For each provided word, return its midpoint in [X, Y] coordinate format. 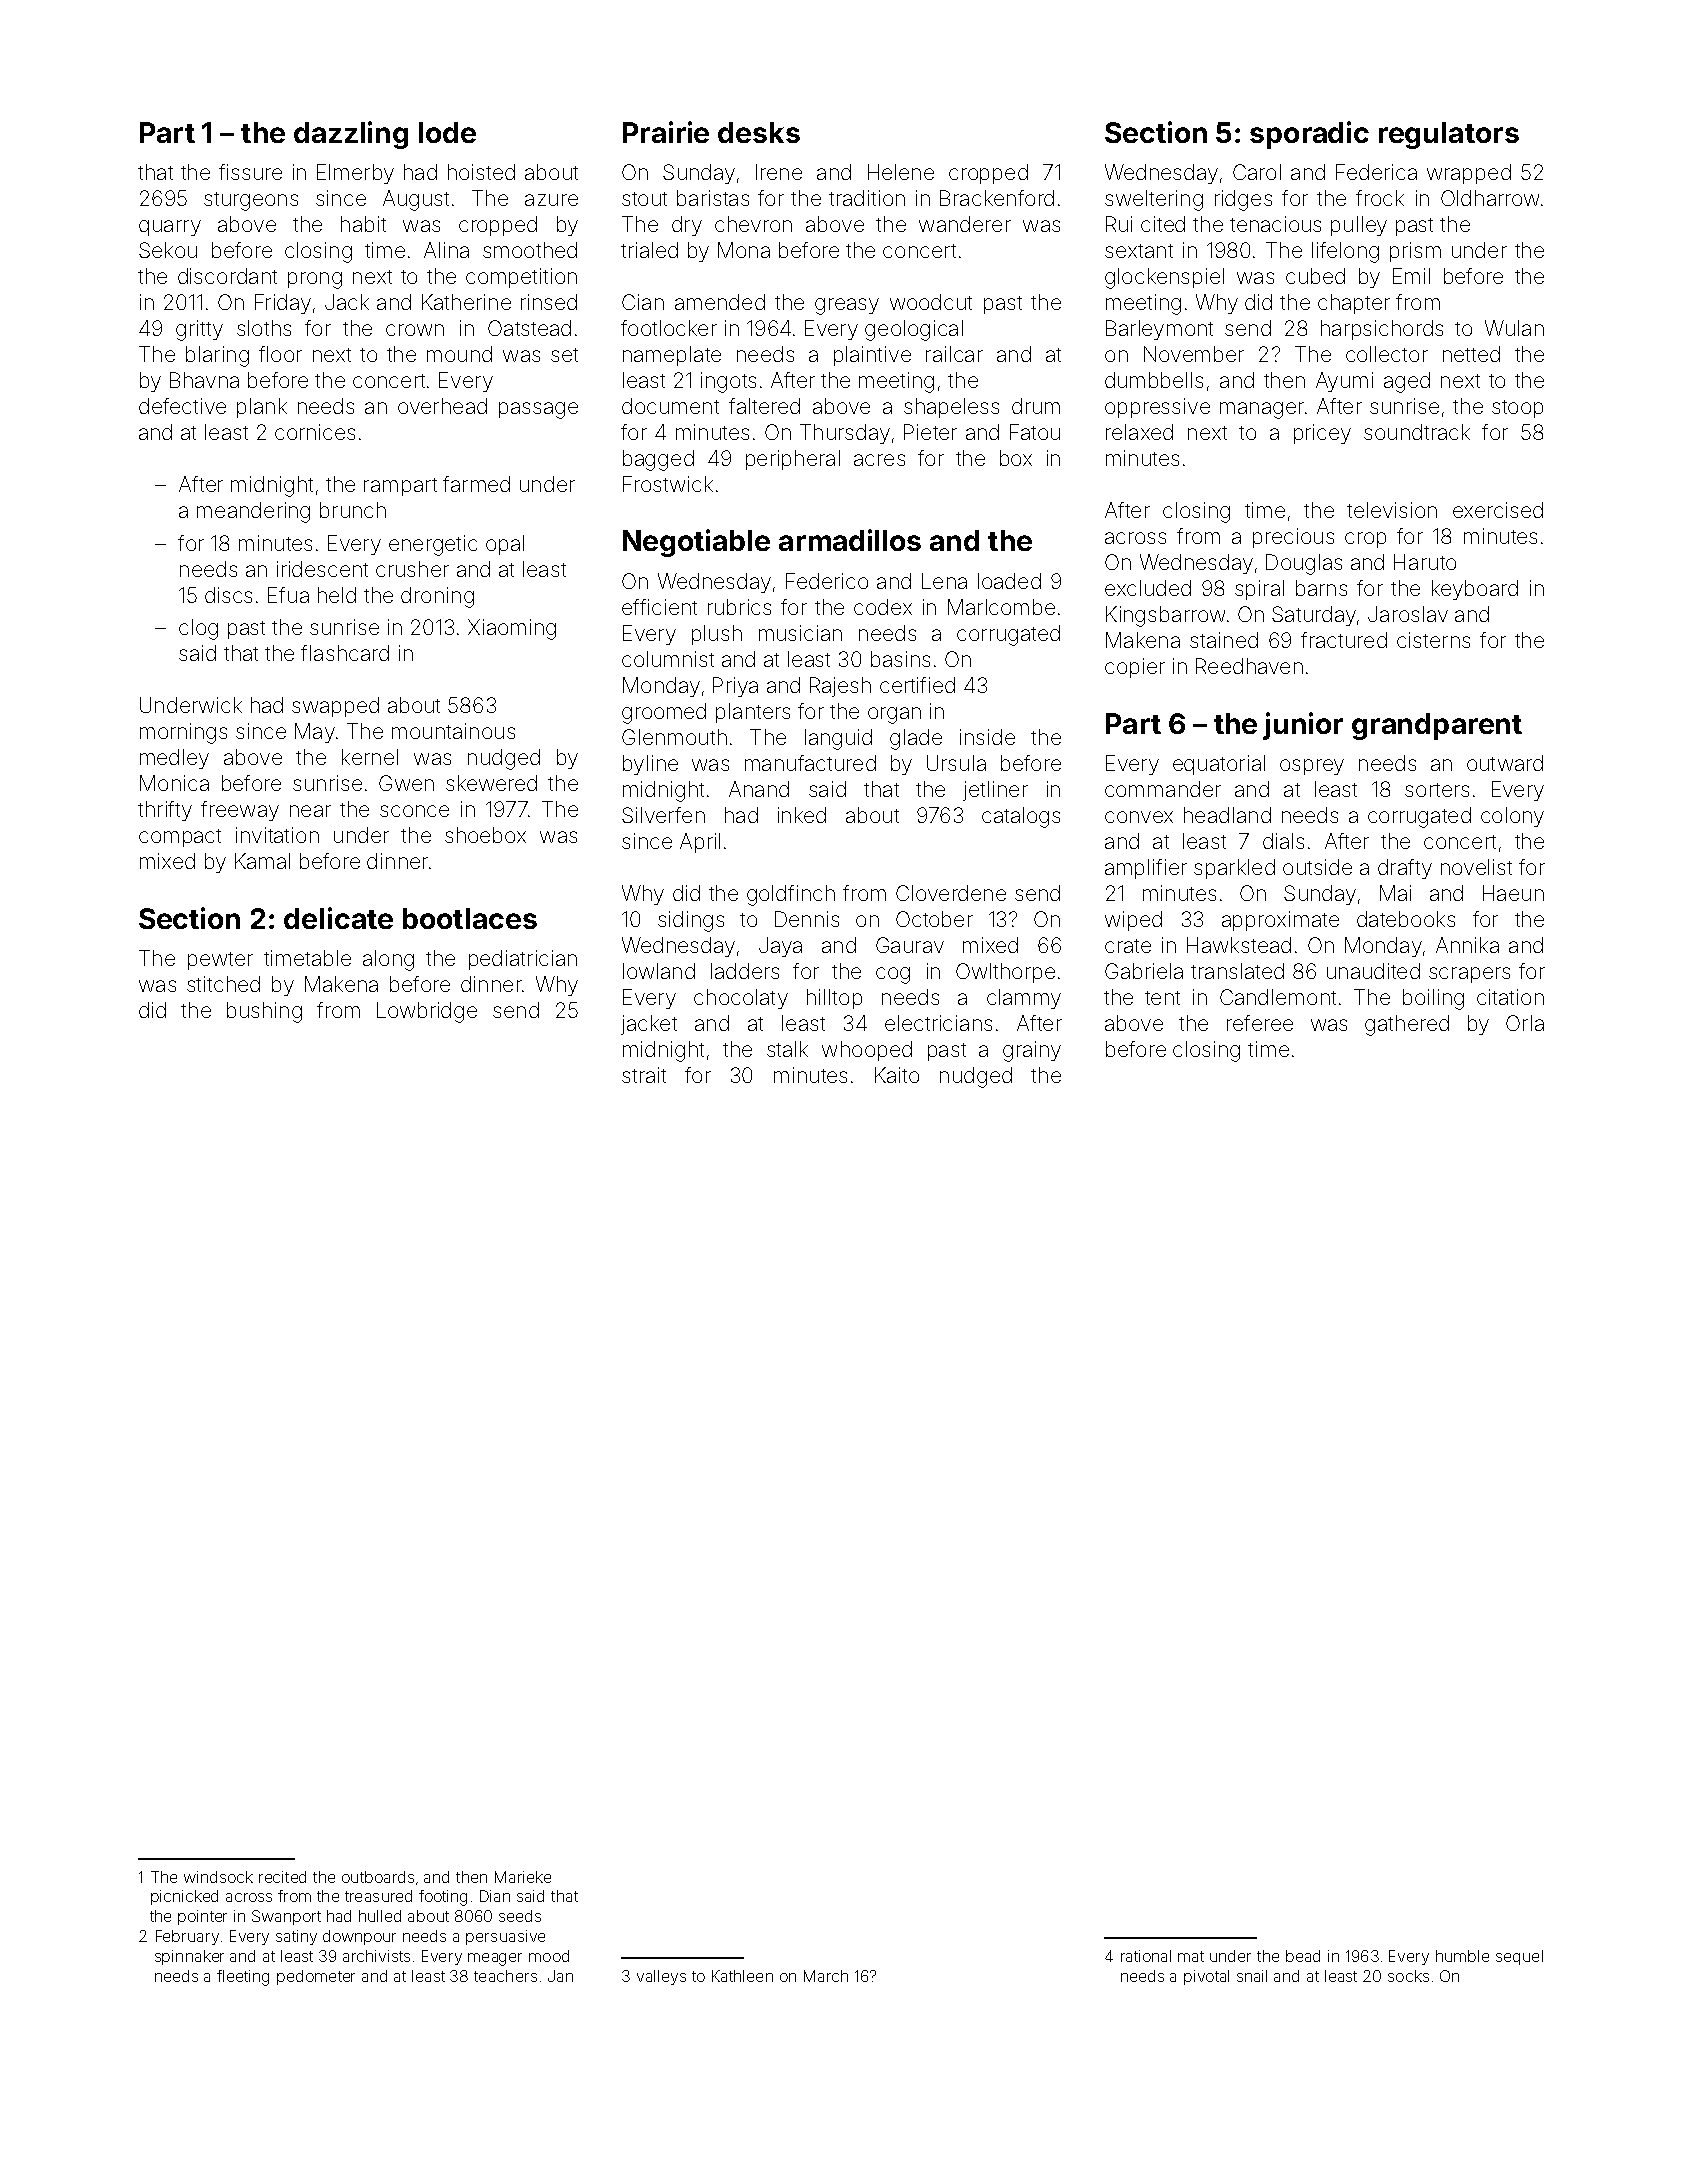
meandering [253, 512]
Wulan [1514, 328]
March [826, 1976]
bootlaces [470, 918]
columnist [668, 659]
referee [1260, 1023]
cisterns [1433, 640]
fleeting [243, 1978]
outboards [378, 1877]
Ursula [956, 763]
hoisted [481, 172]
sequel [1519, 1957]
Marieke [523, 1877]
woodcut [931, 302]
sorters [1437, 790]
